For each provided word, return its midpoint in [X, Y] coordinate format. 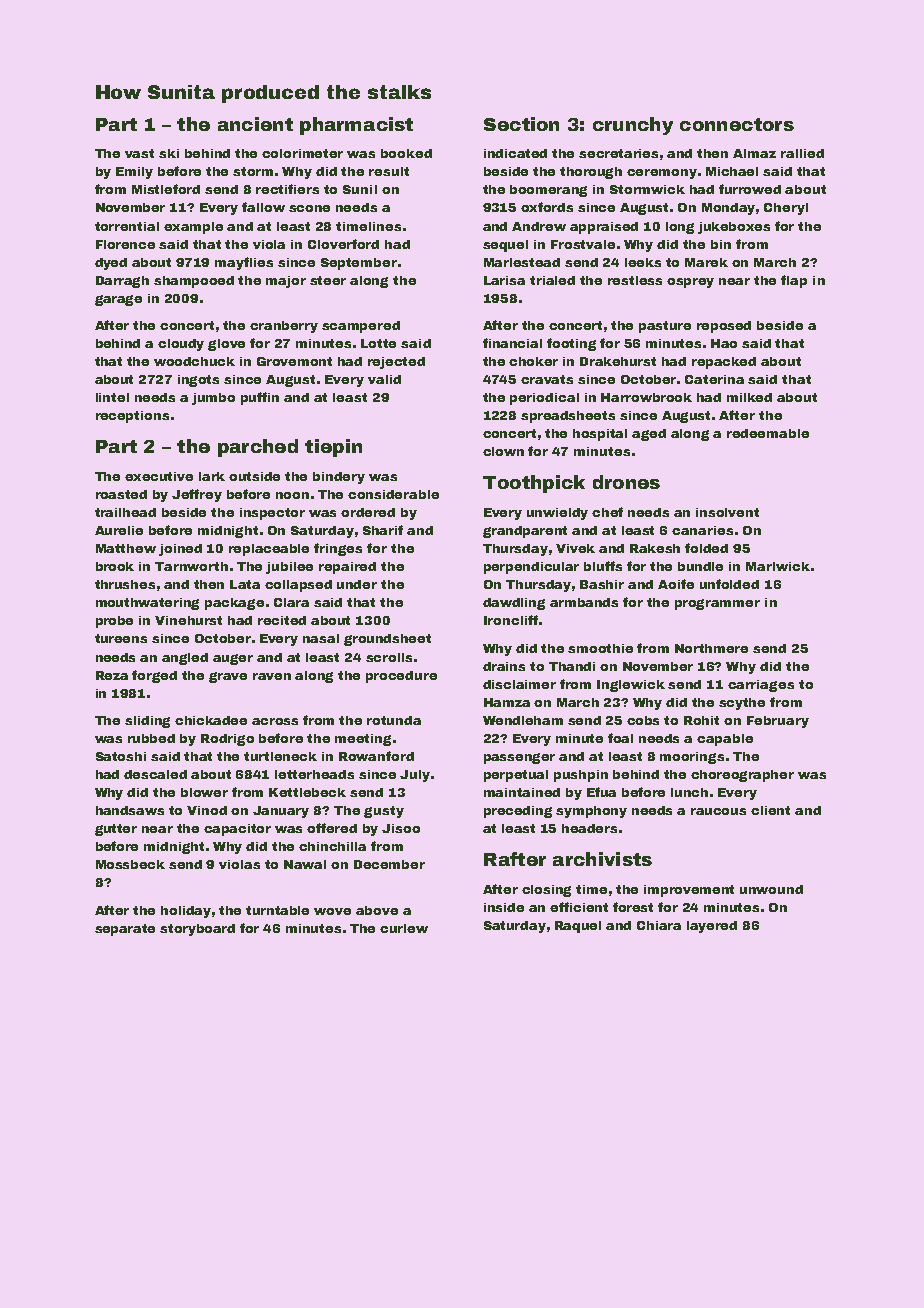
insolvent [727, 512]
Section [521, 124]
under [357, 584]
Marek [706, 262]
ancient [255, 124]
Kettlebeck [307, 792]
